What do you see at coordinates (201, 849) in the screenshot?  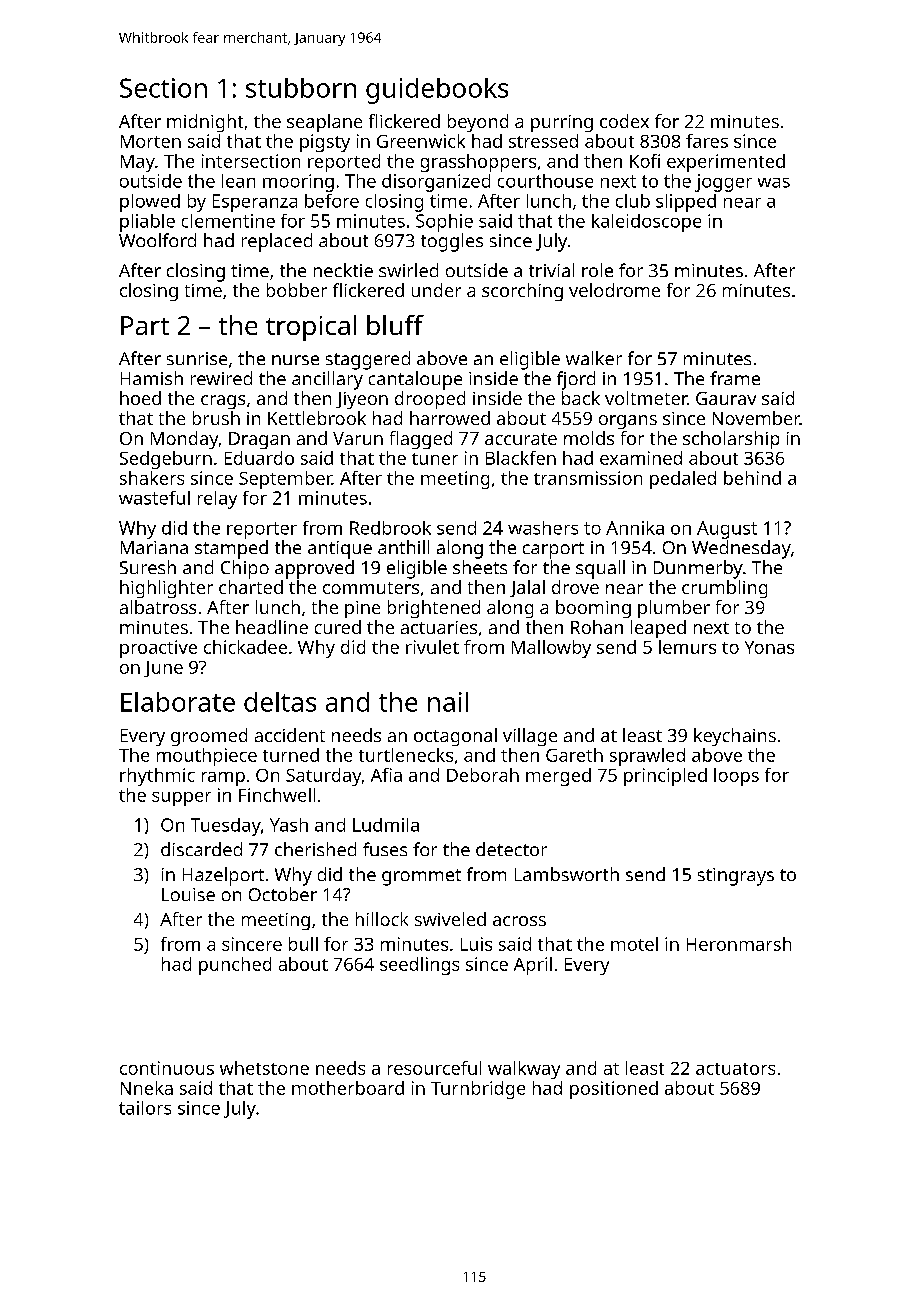 I see `discarded` at bounding box center [201, 849].
